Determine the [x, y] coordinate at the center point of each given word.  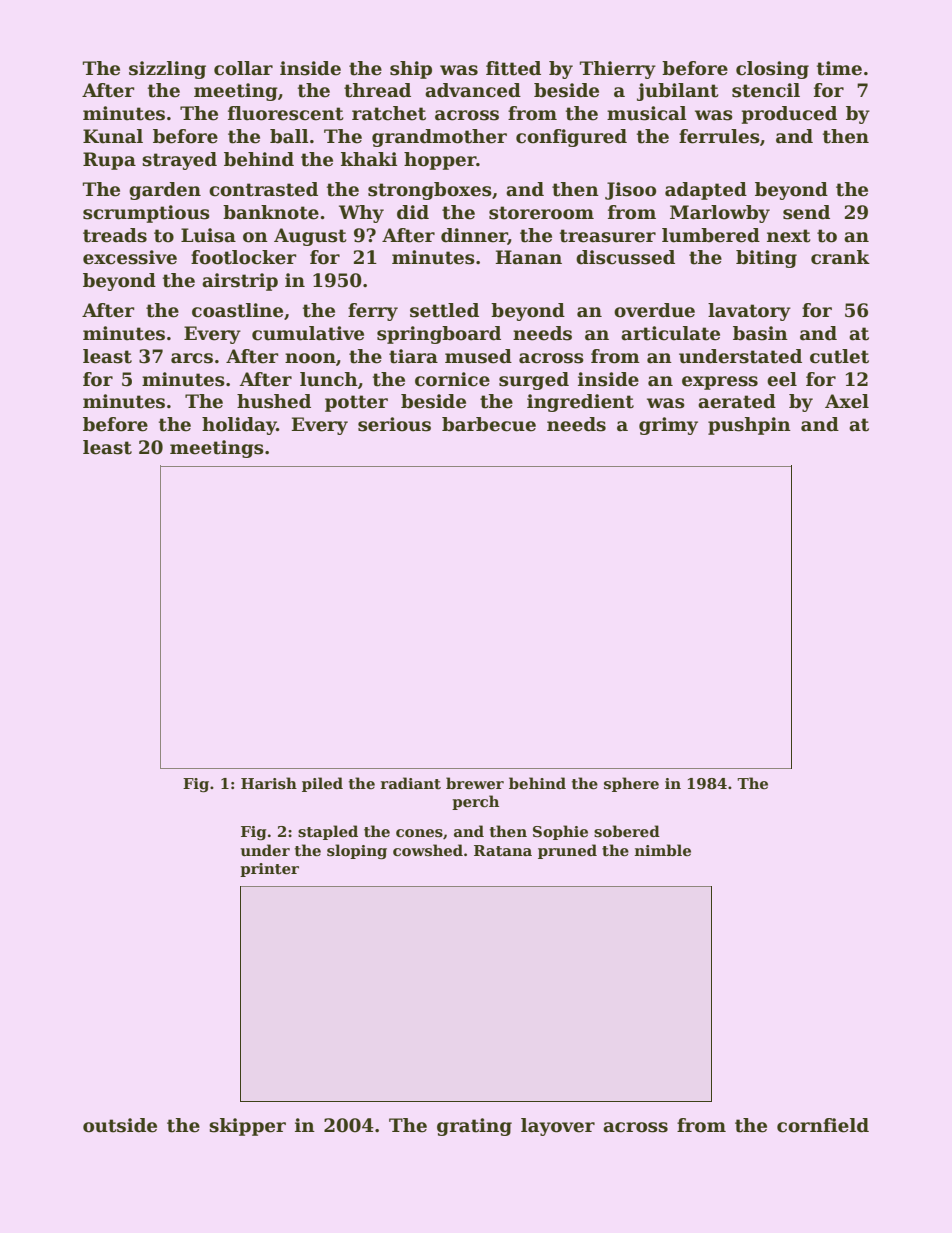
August [310, 237]
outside [120, 1125]
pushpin [749, 426]
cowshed [428, 850]
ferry [373, 312]
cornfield [823, 1125]
